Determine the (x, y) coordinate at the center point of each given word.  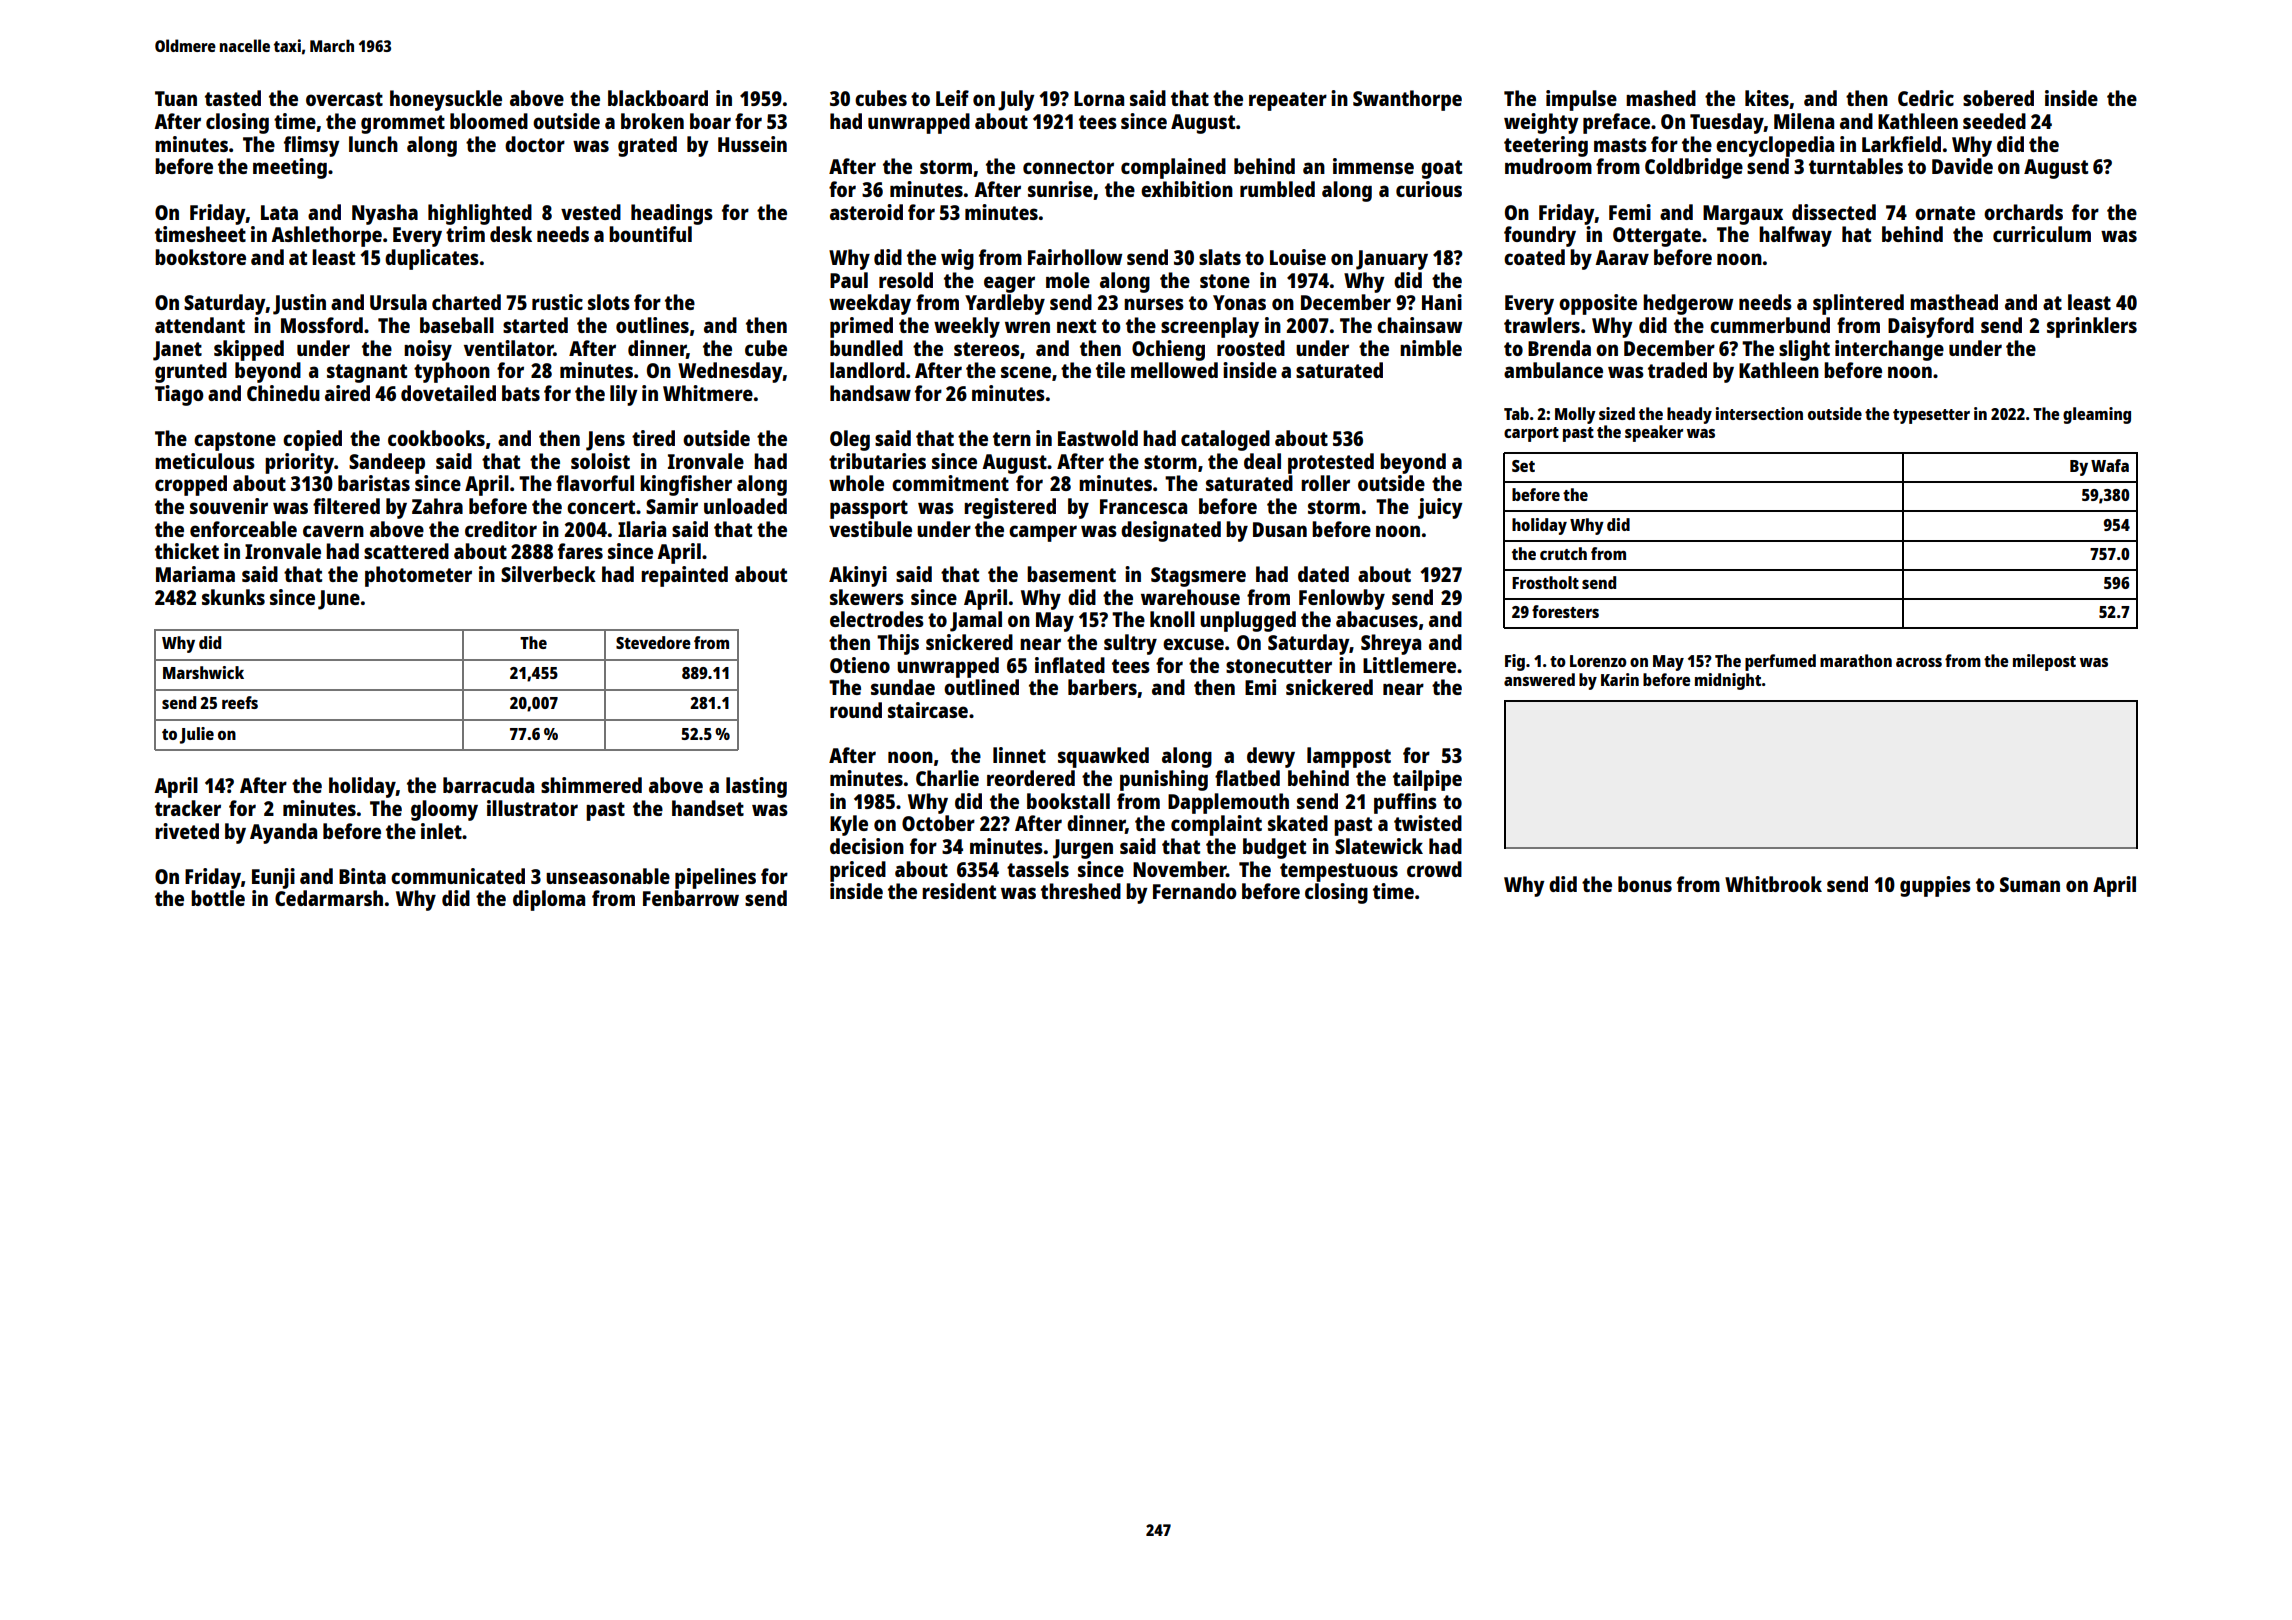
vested (591, 212)
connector (1068, 167)
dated (1323, 574)
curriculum (2042, 234)
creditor (501, 529)
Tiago (179, 395)
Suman (2030, 884)
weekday (870, 304)
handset (708, 808)
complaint (1216, 825)
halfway (1795, 236)
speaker (1654, 433)
